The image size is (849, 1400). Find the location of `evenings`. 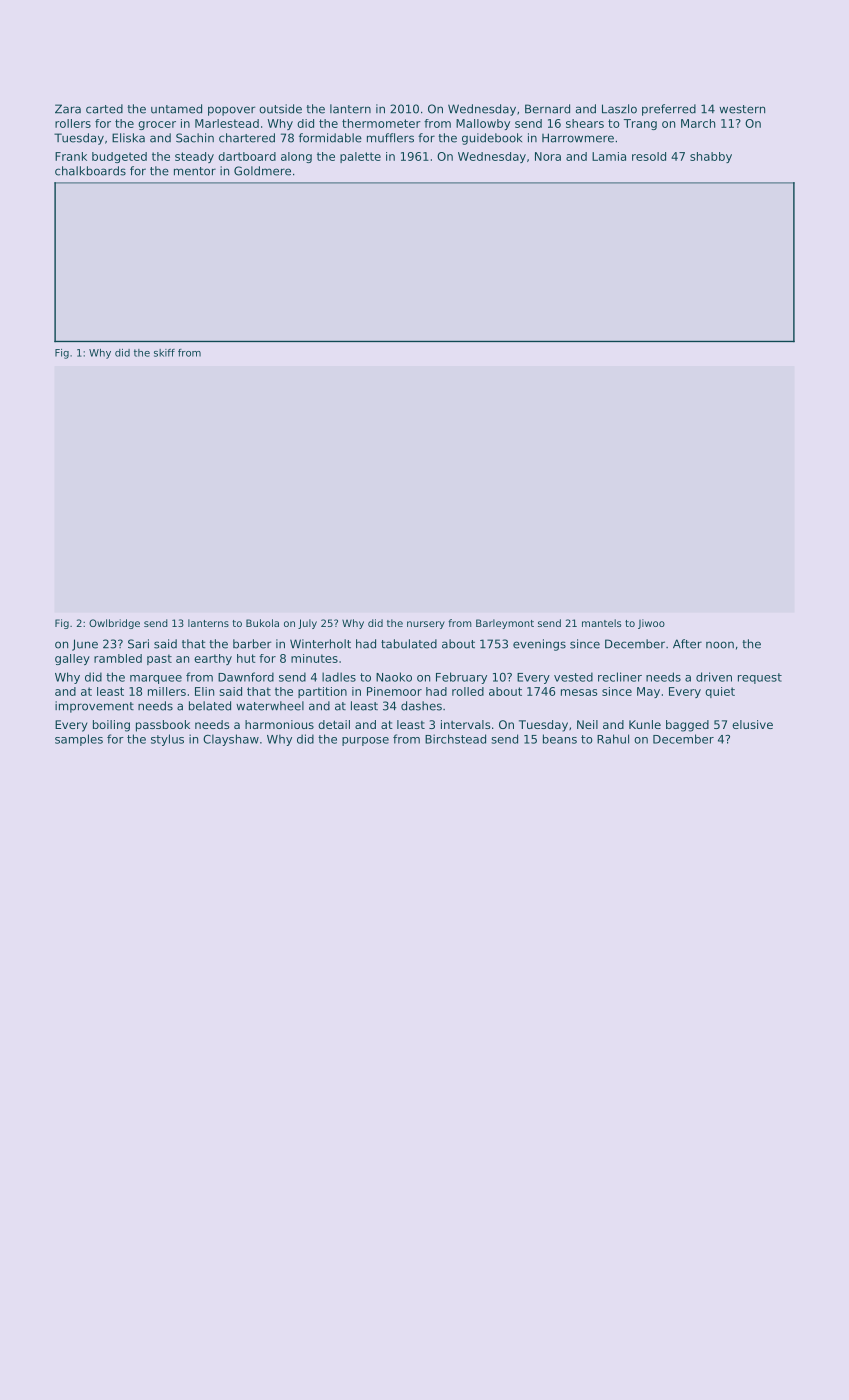

evenings is located at coordinates (539, 645).
